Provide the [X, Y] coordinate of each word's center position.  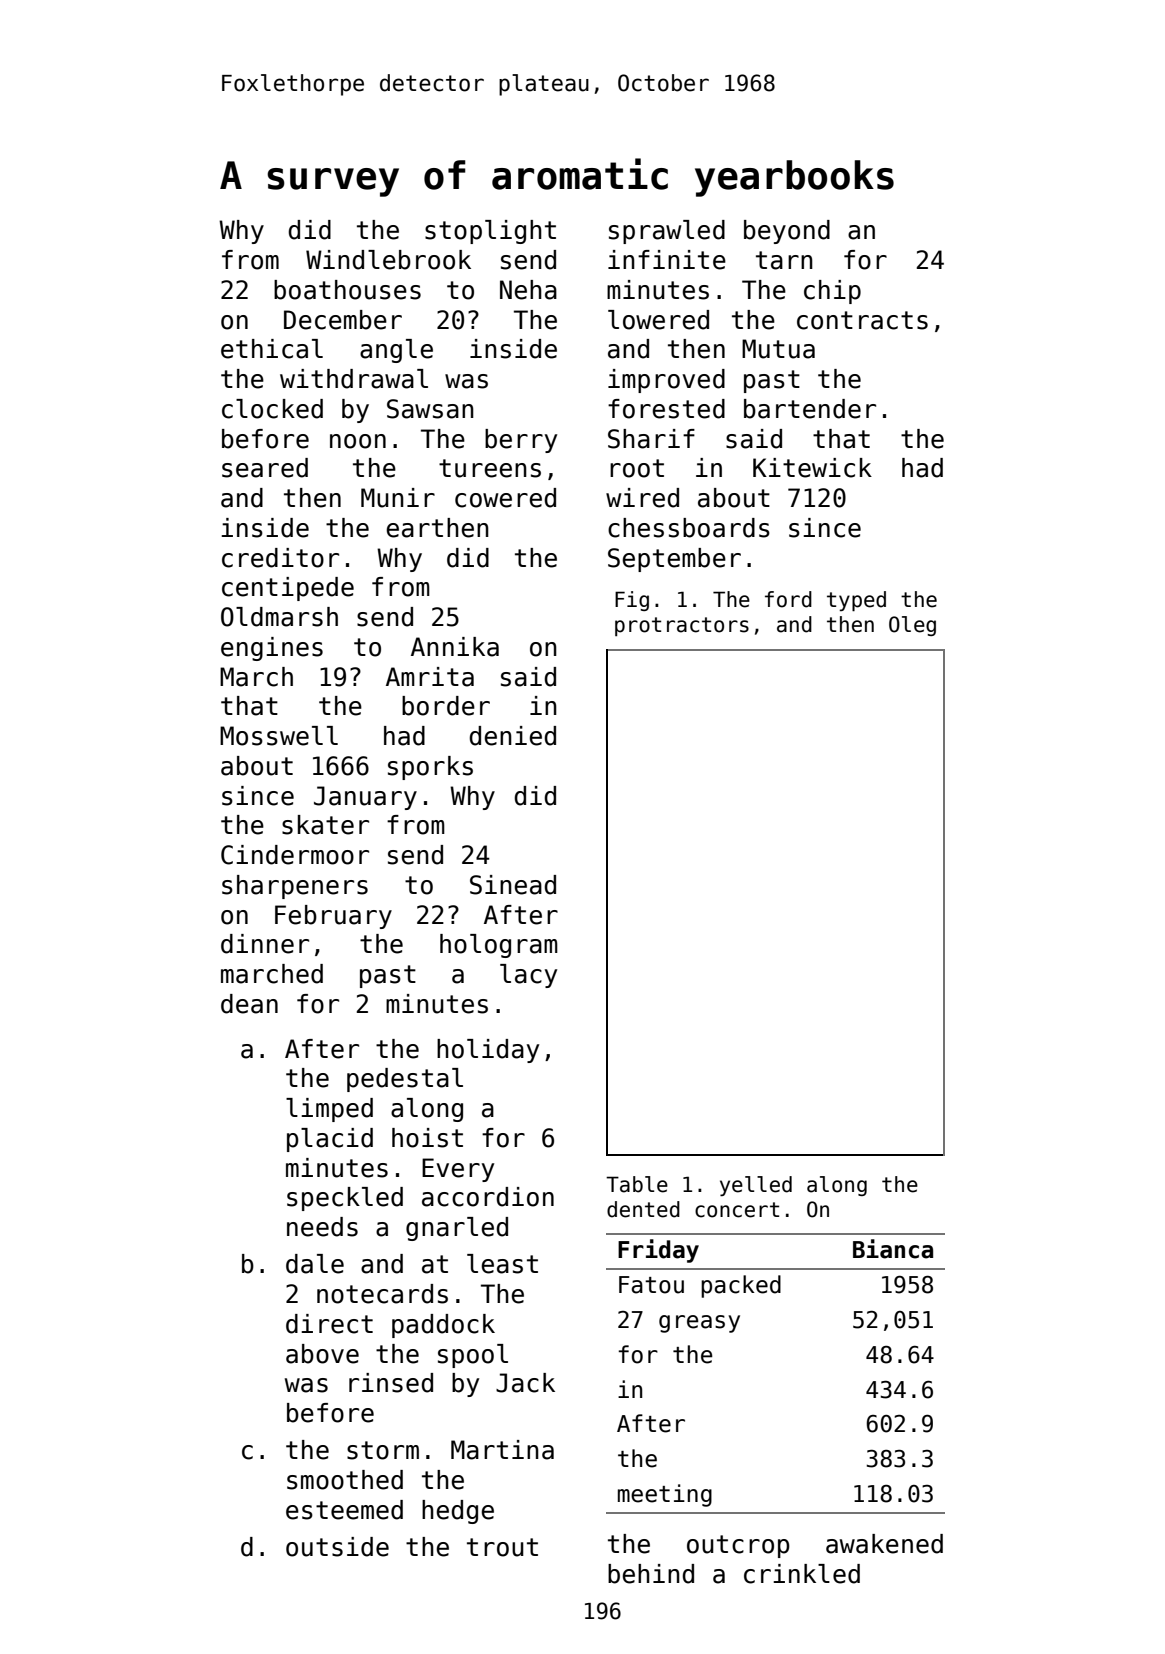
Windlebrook [388, 260]
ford [788, 599]
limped [329, 1110]
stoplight [490, 232]
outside [337, 1547]
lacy [528, 976]
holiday [488, 1051]
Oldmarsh [279, 617]
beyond [787, 232]
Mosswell [279, 736]
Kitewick [812, 468]
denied [512, 736]
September [674, 560]
